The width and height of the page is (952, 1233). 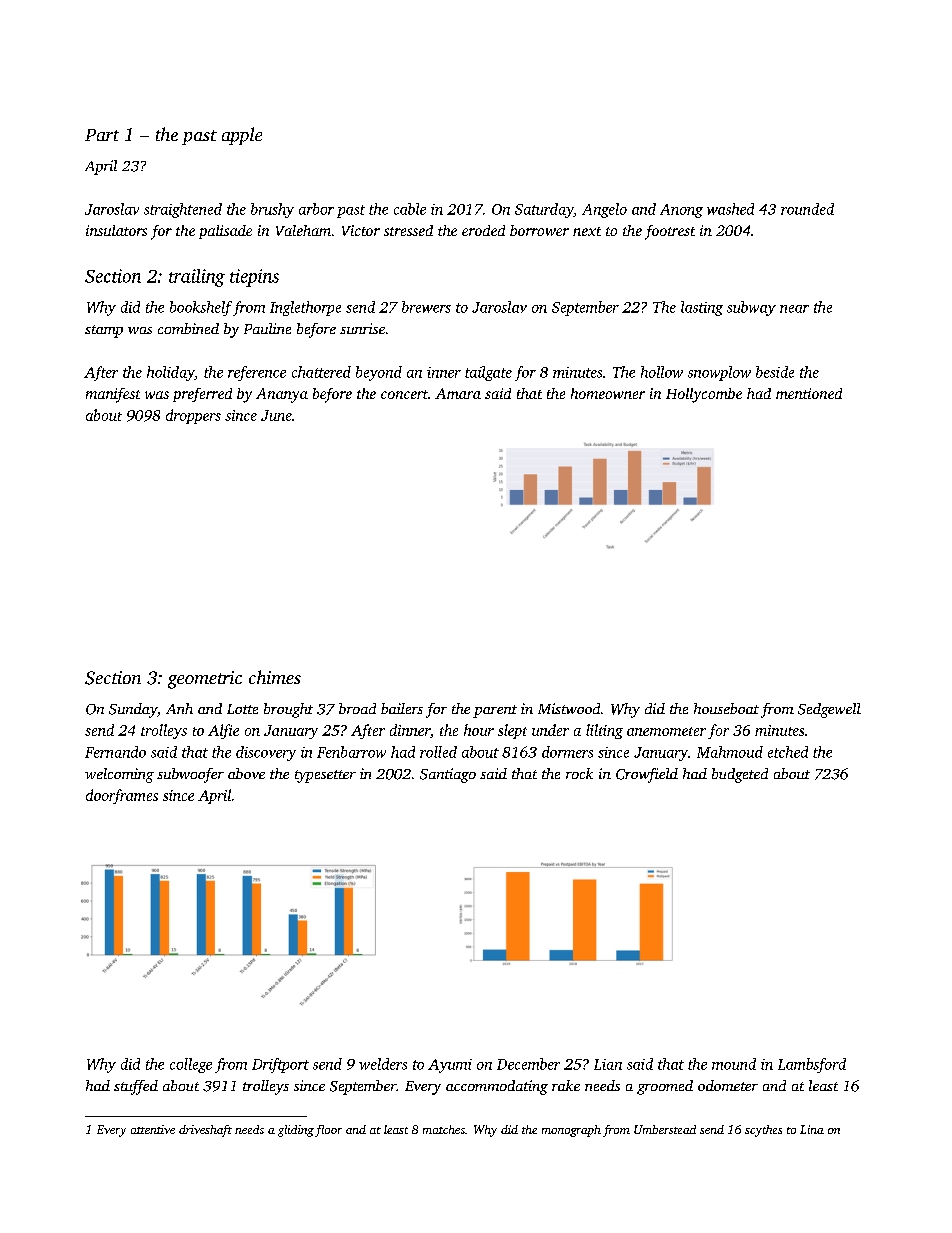 What do you see at coordinates (438, 752) in the page?
I see `rolled` at bounding box center [438, 752].
